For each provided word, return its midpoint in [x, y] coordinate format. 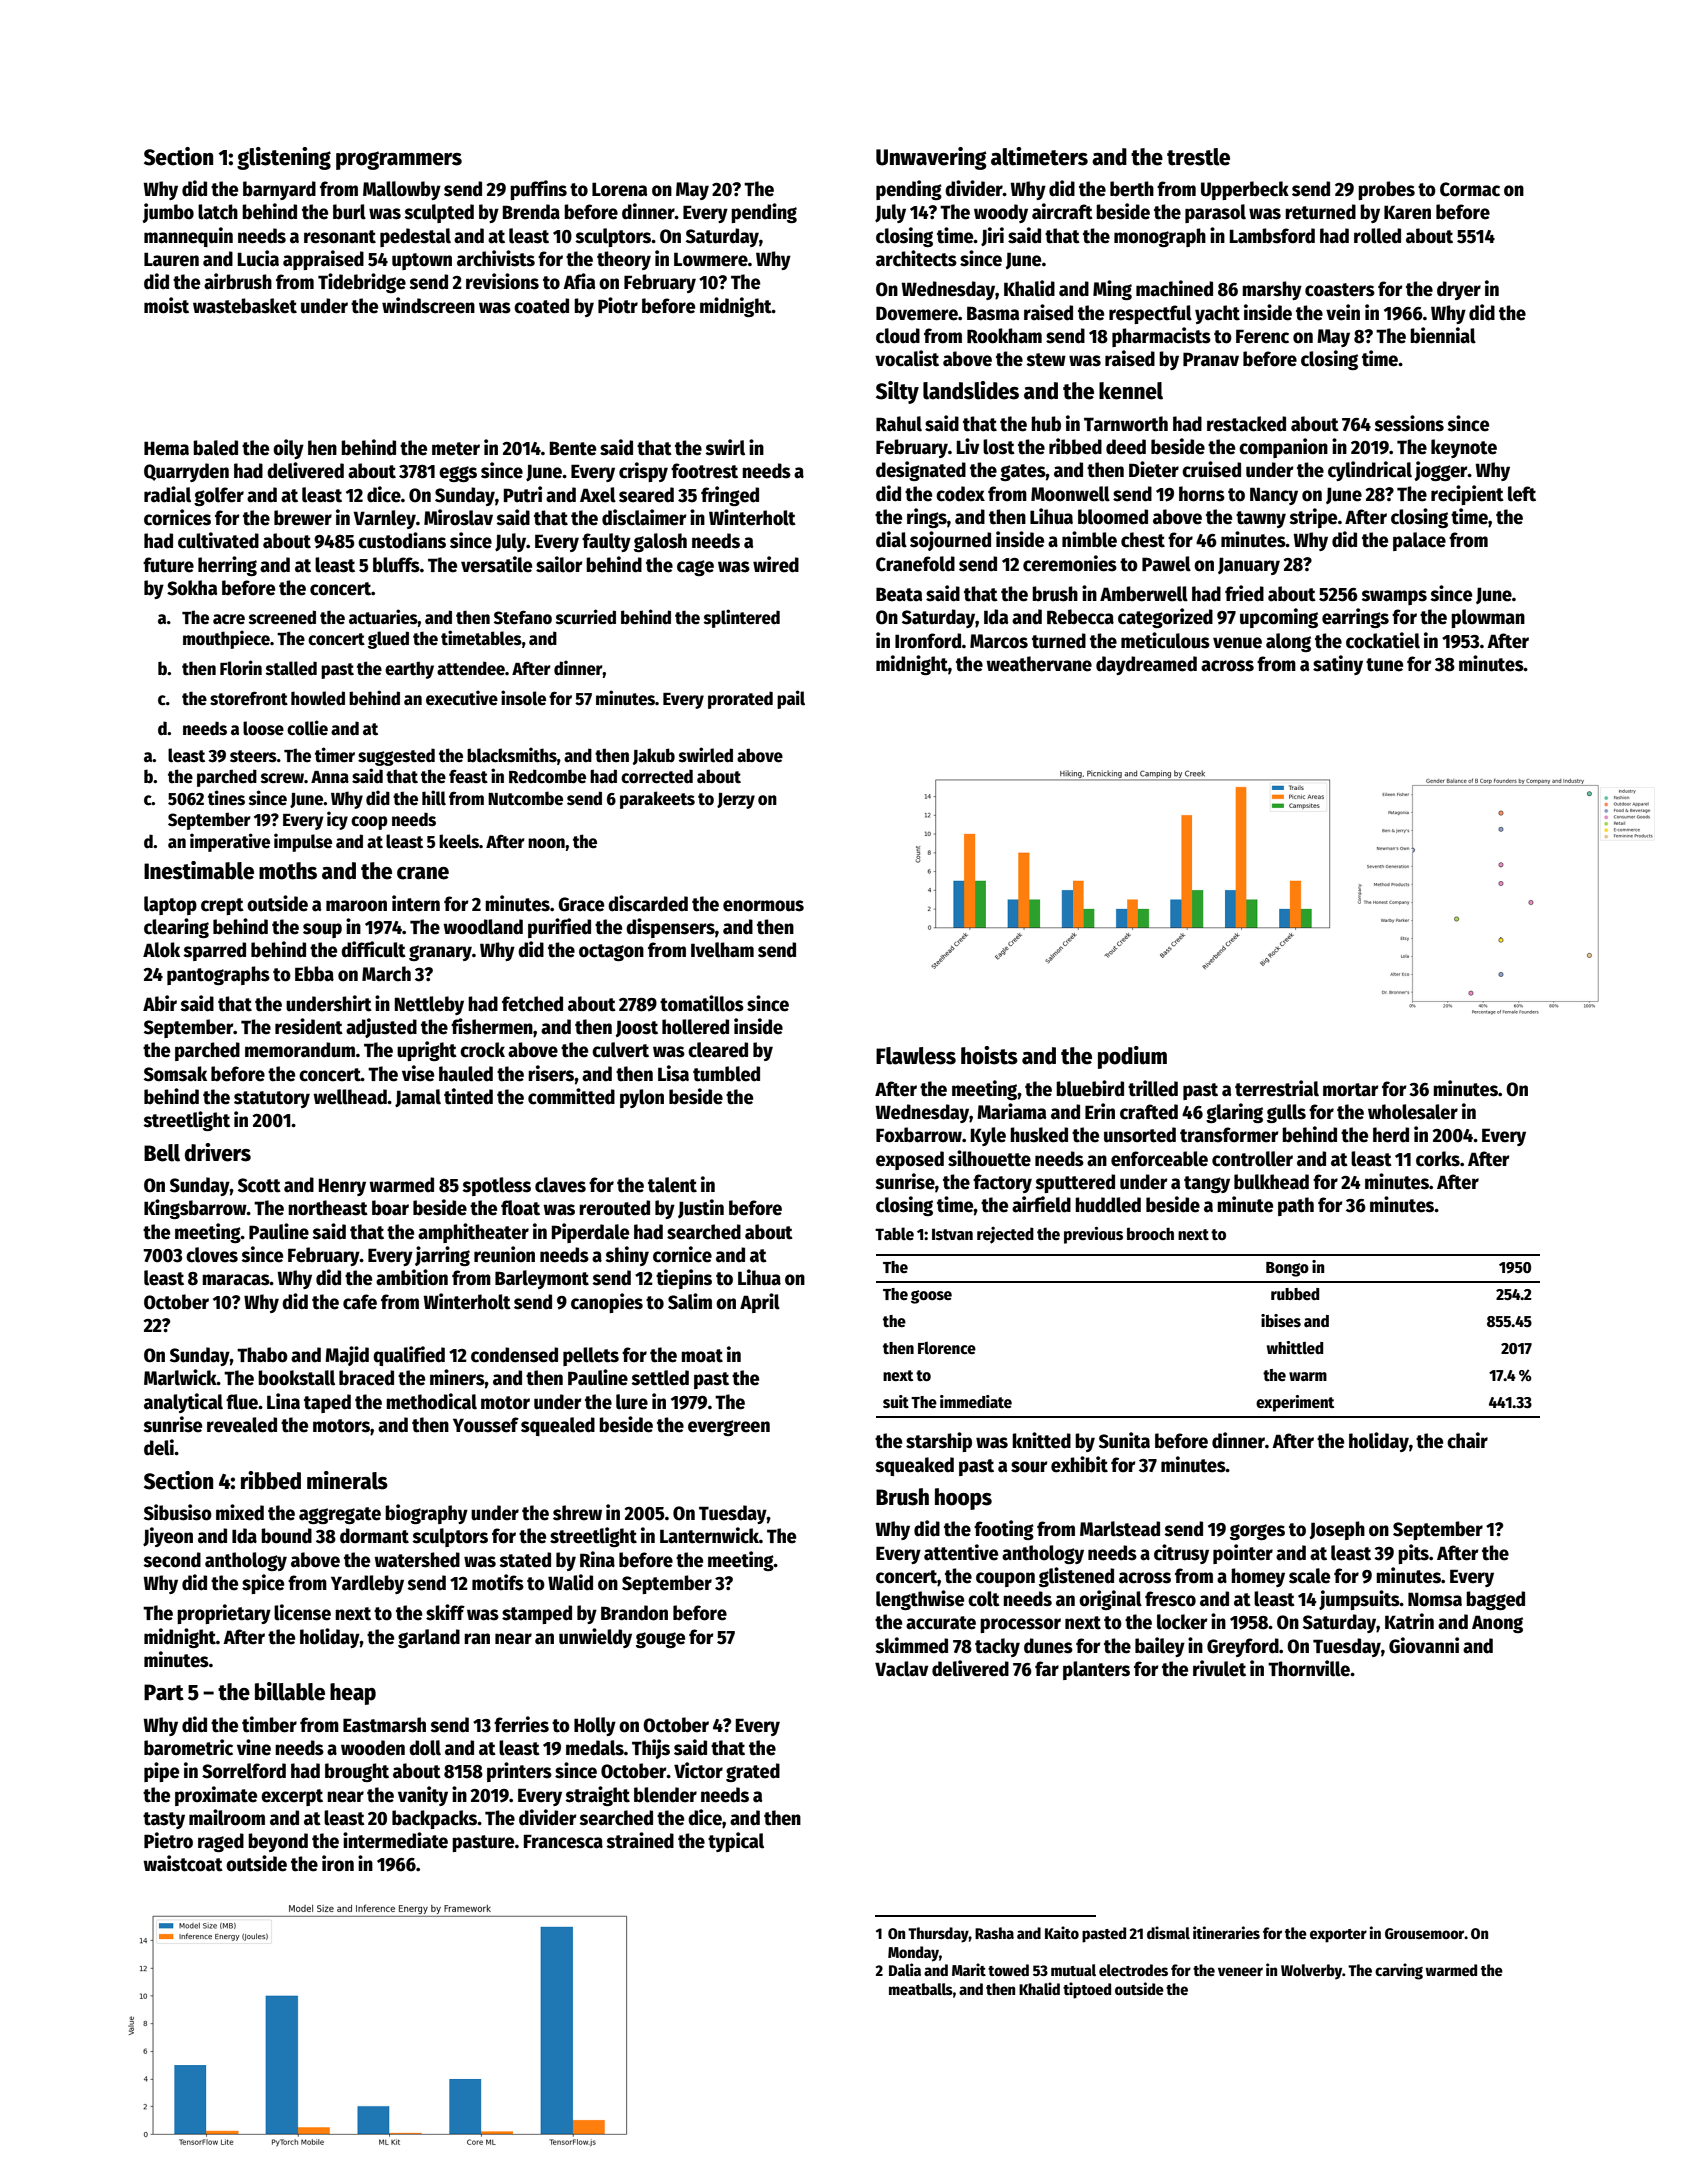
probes [1386, 190]
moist [166, 305]
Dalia [905, 1969]
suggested [396, 757]
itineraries [1226, 1932]
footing [1004, 1530]
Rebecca [1080, 617]
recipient [1467, 495]
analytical [183, 1403]
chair [1467, 1440]
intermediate [395, 1840]
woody [1001, 213]
